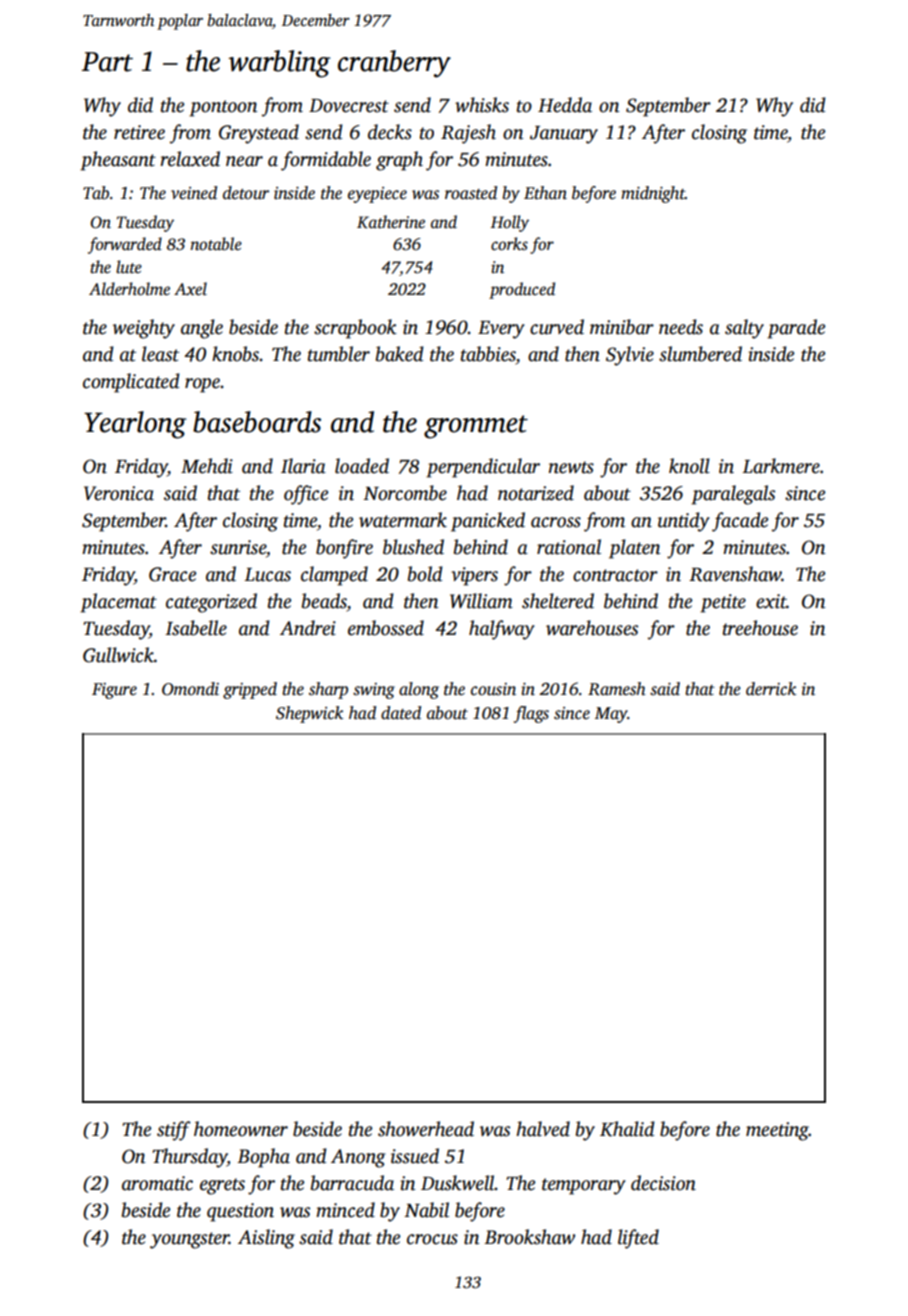  Describe the element at coordinates (531, 714) in the image. I see `flags` at that location.
